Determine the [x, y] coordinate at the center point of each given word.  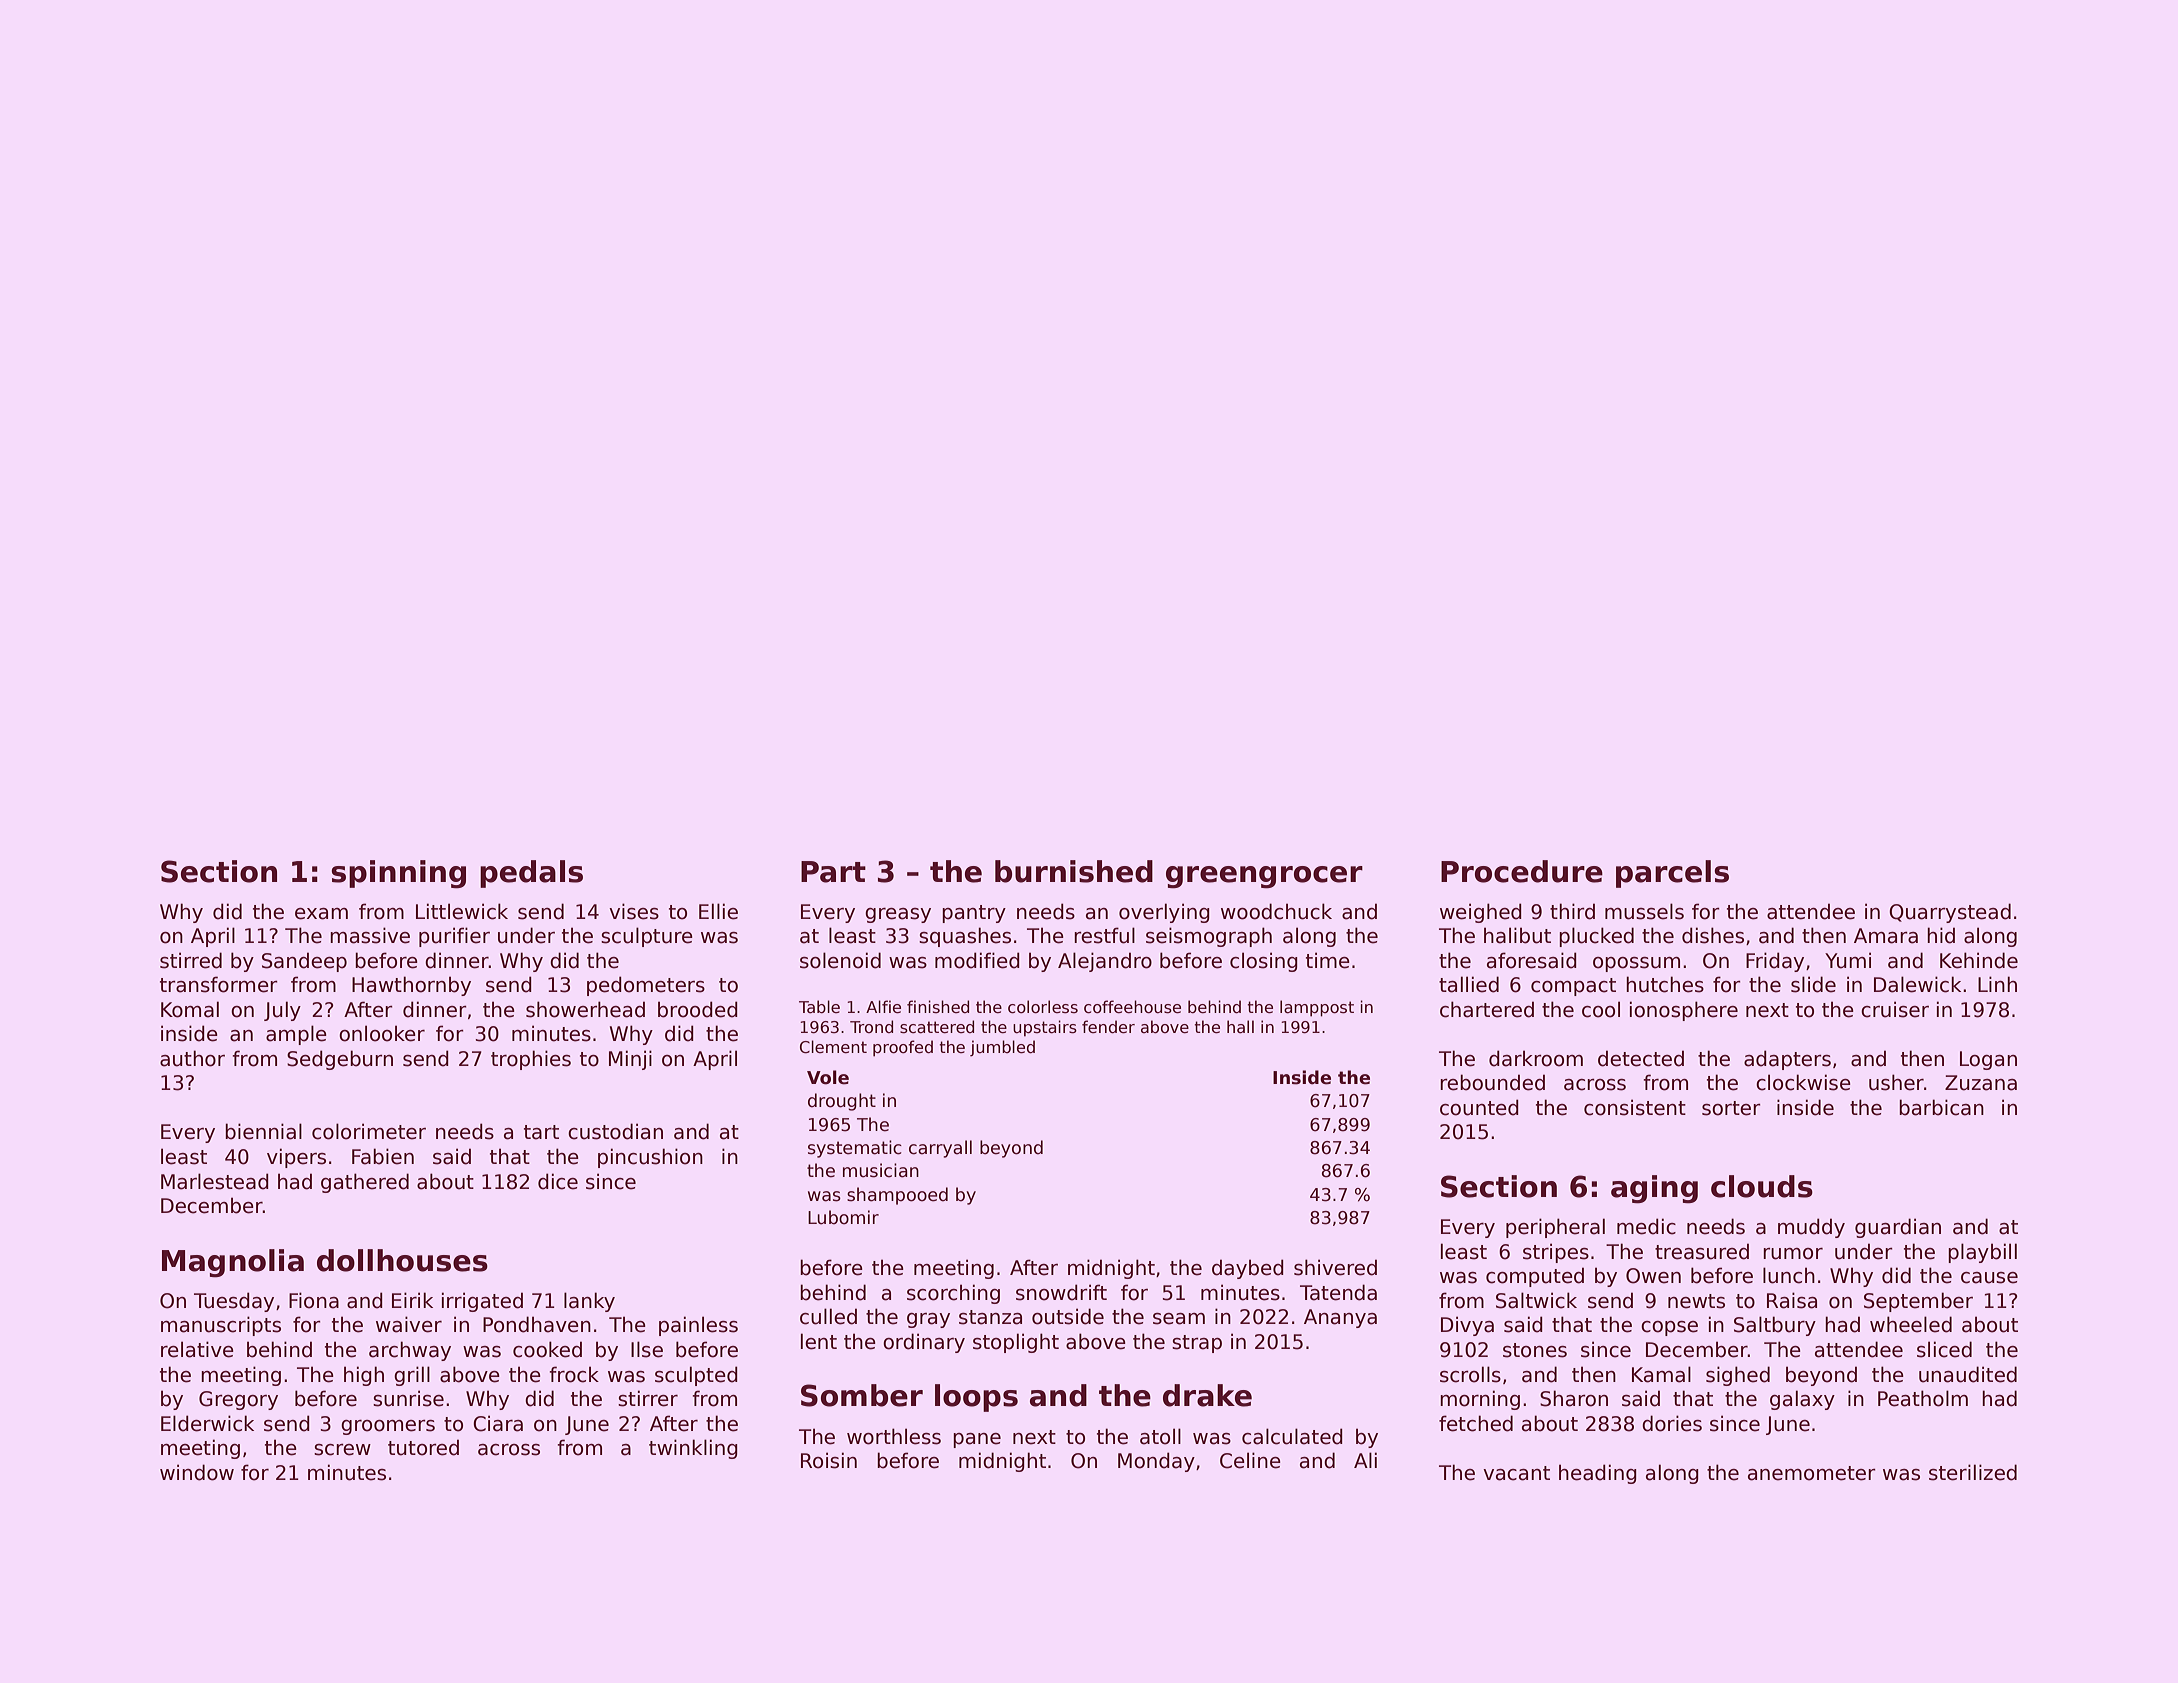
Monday [1156, 1462]
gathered [365, 1183]
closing [1264, 962]
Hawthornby [411, 986]
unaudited [1968, 1374]
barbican [1941, 1107]
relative [197, 1349]
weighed [1481, 913]
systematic [855, 1149]
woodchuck [1276, 911]
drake [1207, 1395]
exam [321, 914]
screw [342, 1450]
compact [1573, 987]
